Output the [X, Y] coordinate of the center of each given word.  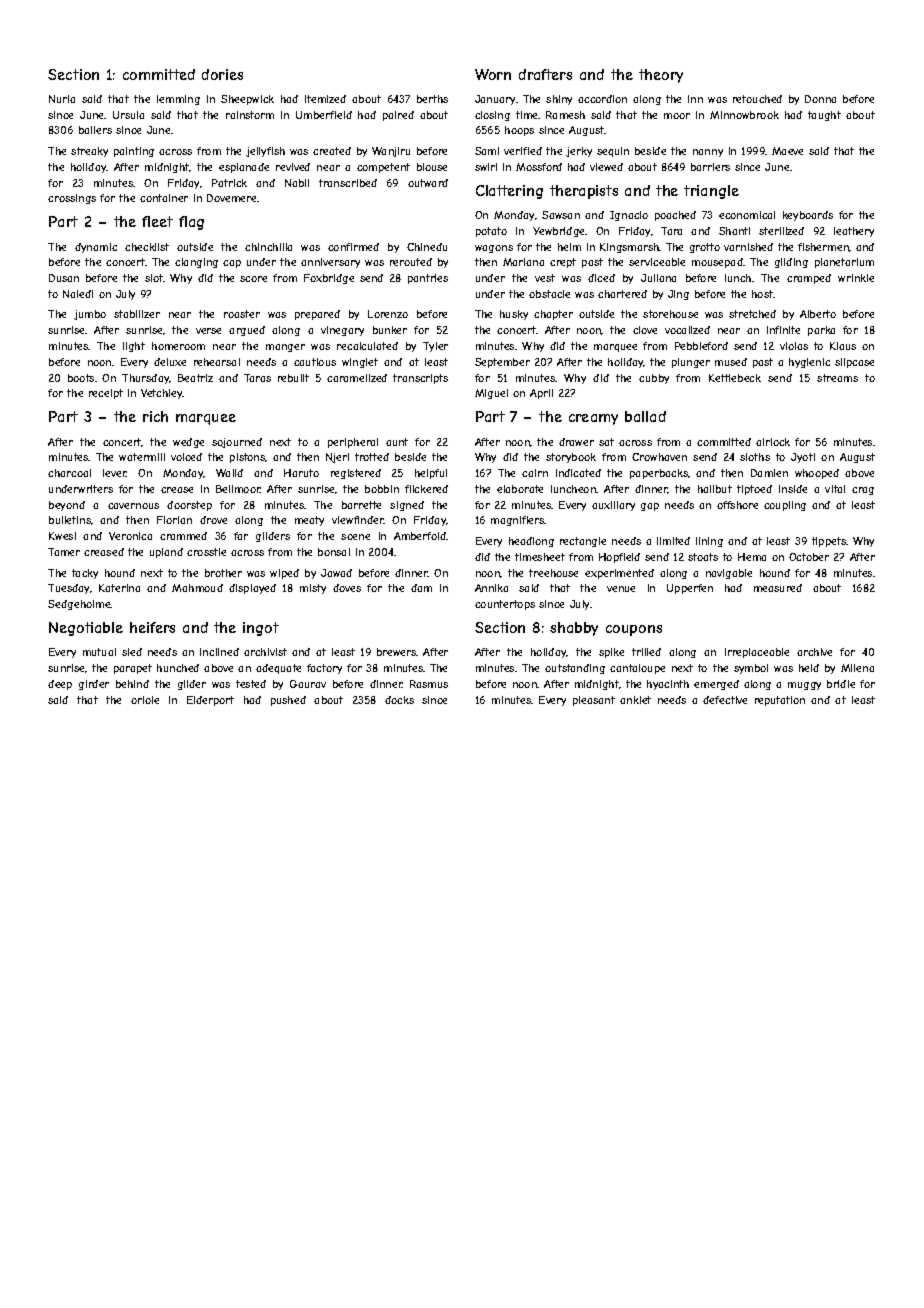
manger [285, 348]
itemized [325, 99]
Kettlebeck [735, 378]
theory [661, 76]
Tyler [435, 347]
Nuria [62, 99]
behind [132, 684]
